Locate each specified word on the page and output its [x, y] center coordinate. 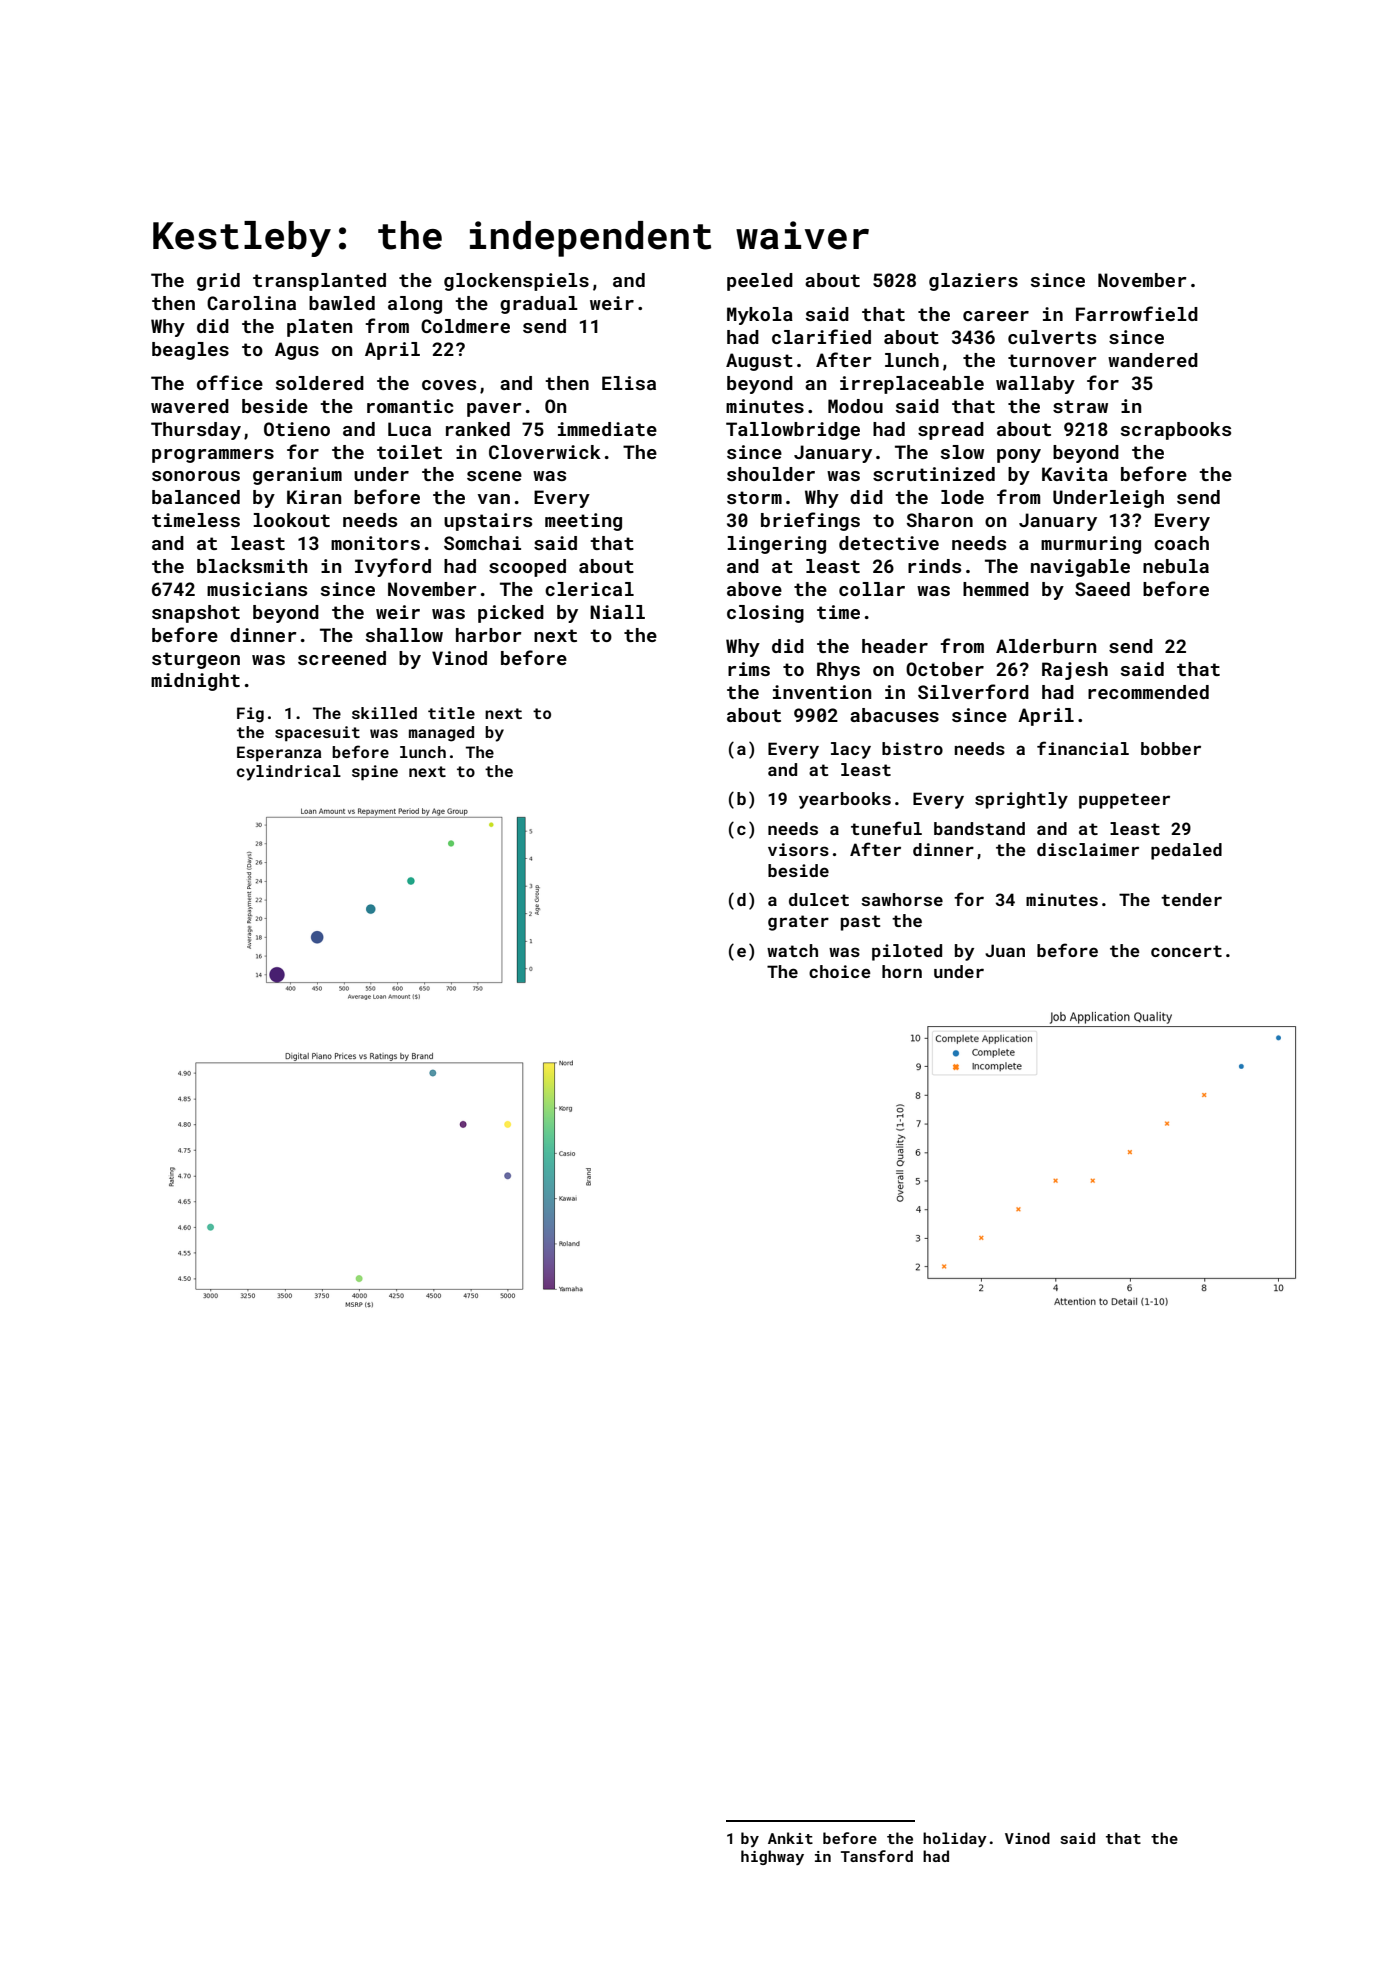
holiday [955, 1839]
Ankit [790, 1838]
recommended [1148, 692]
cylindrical [289, 773]
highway [772, 1857]
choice [840, 971]
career [996, 316]
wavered [190, 406]
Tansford [877, 1856]
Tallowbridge [793, 431]
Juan [1005, 950]
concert [1186, 951]
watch [792, 950]
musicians [257, 589]
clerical [589, 589]
